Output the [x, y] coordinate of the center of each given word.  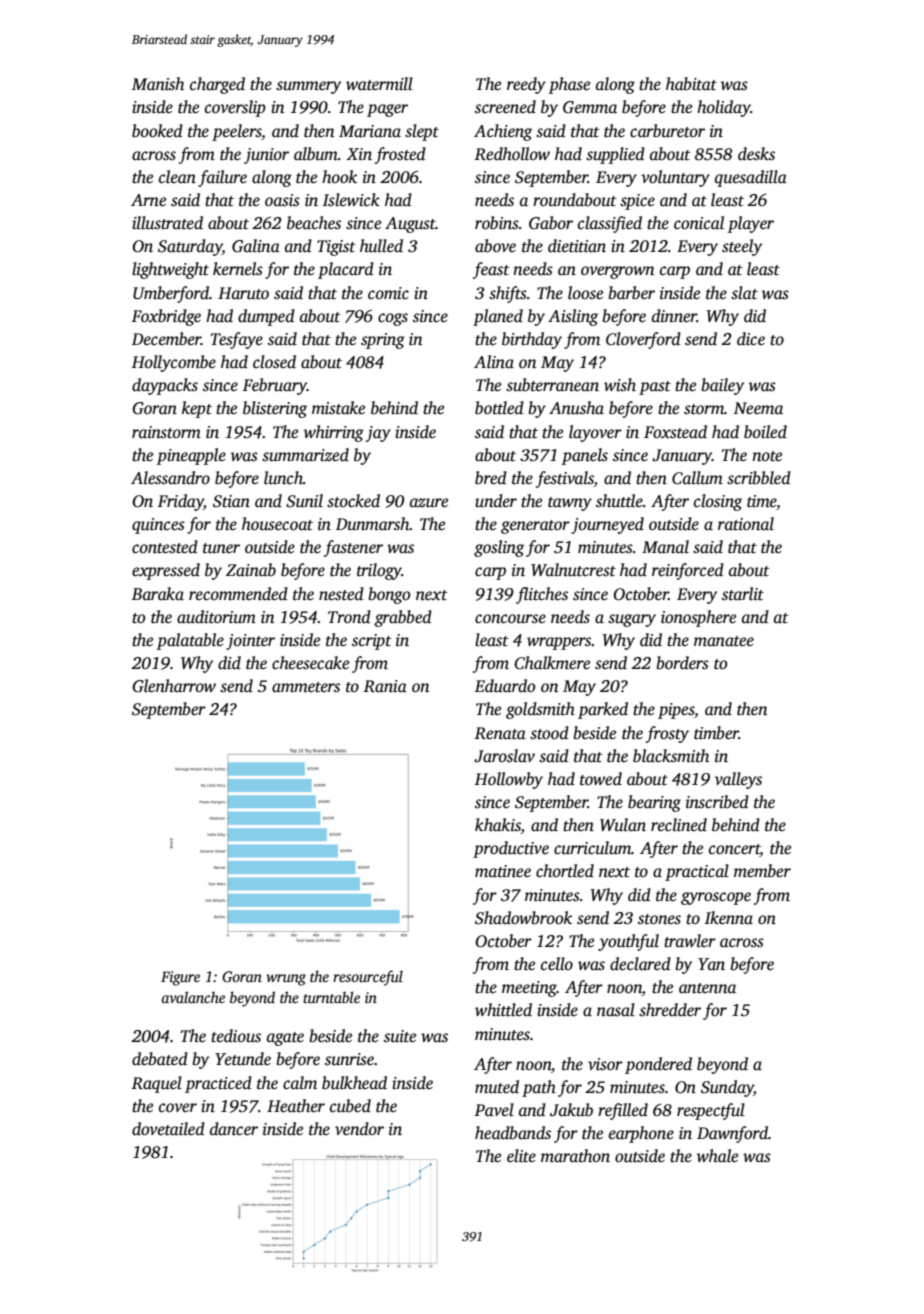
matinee [503, 871]
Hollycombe [173, 363]
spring [383, 341]
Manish [158, 84]
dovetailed [168, 1129]
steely [742, 247]
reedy [526, 85]
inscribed [717, 802]
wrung [286, 980]
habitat [691, 84]
